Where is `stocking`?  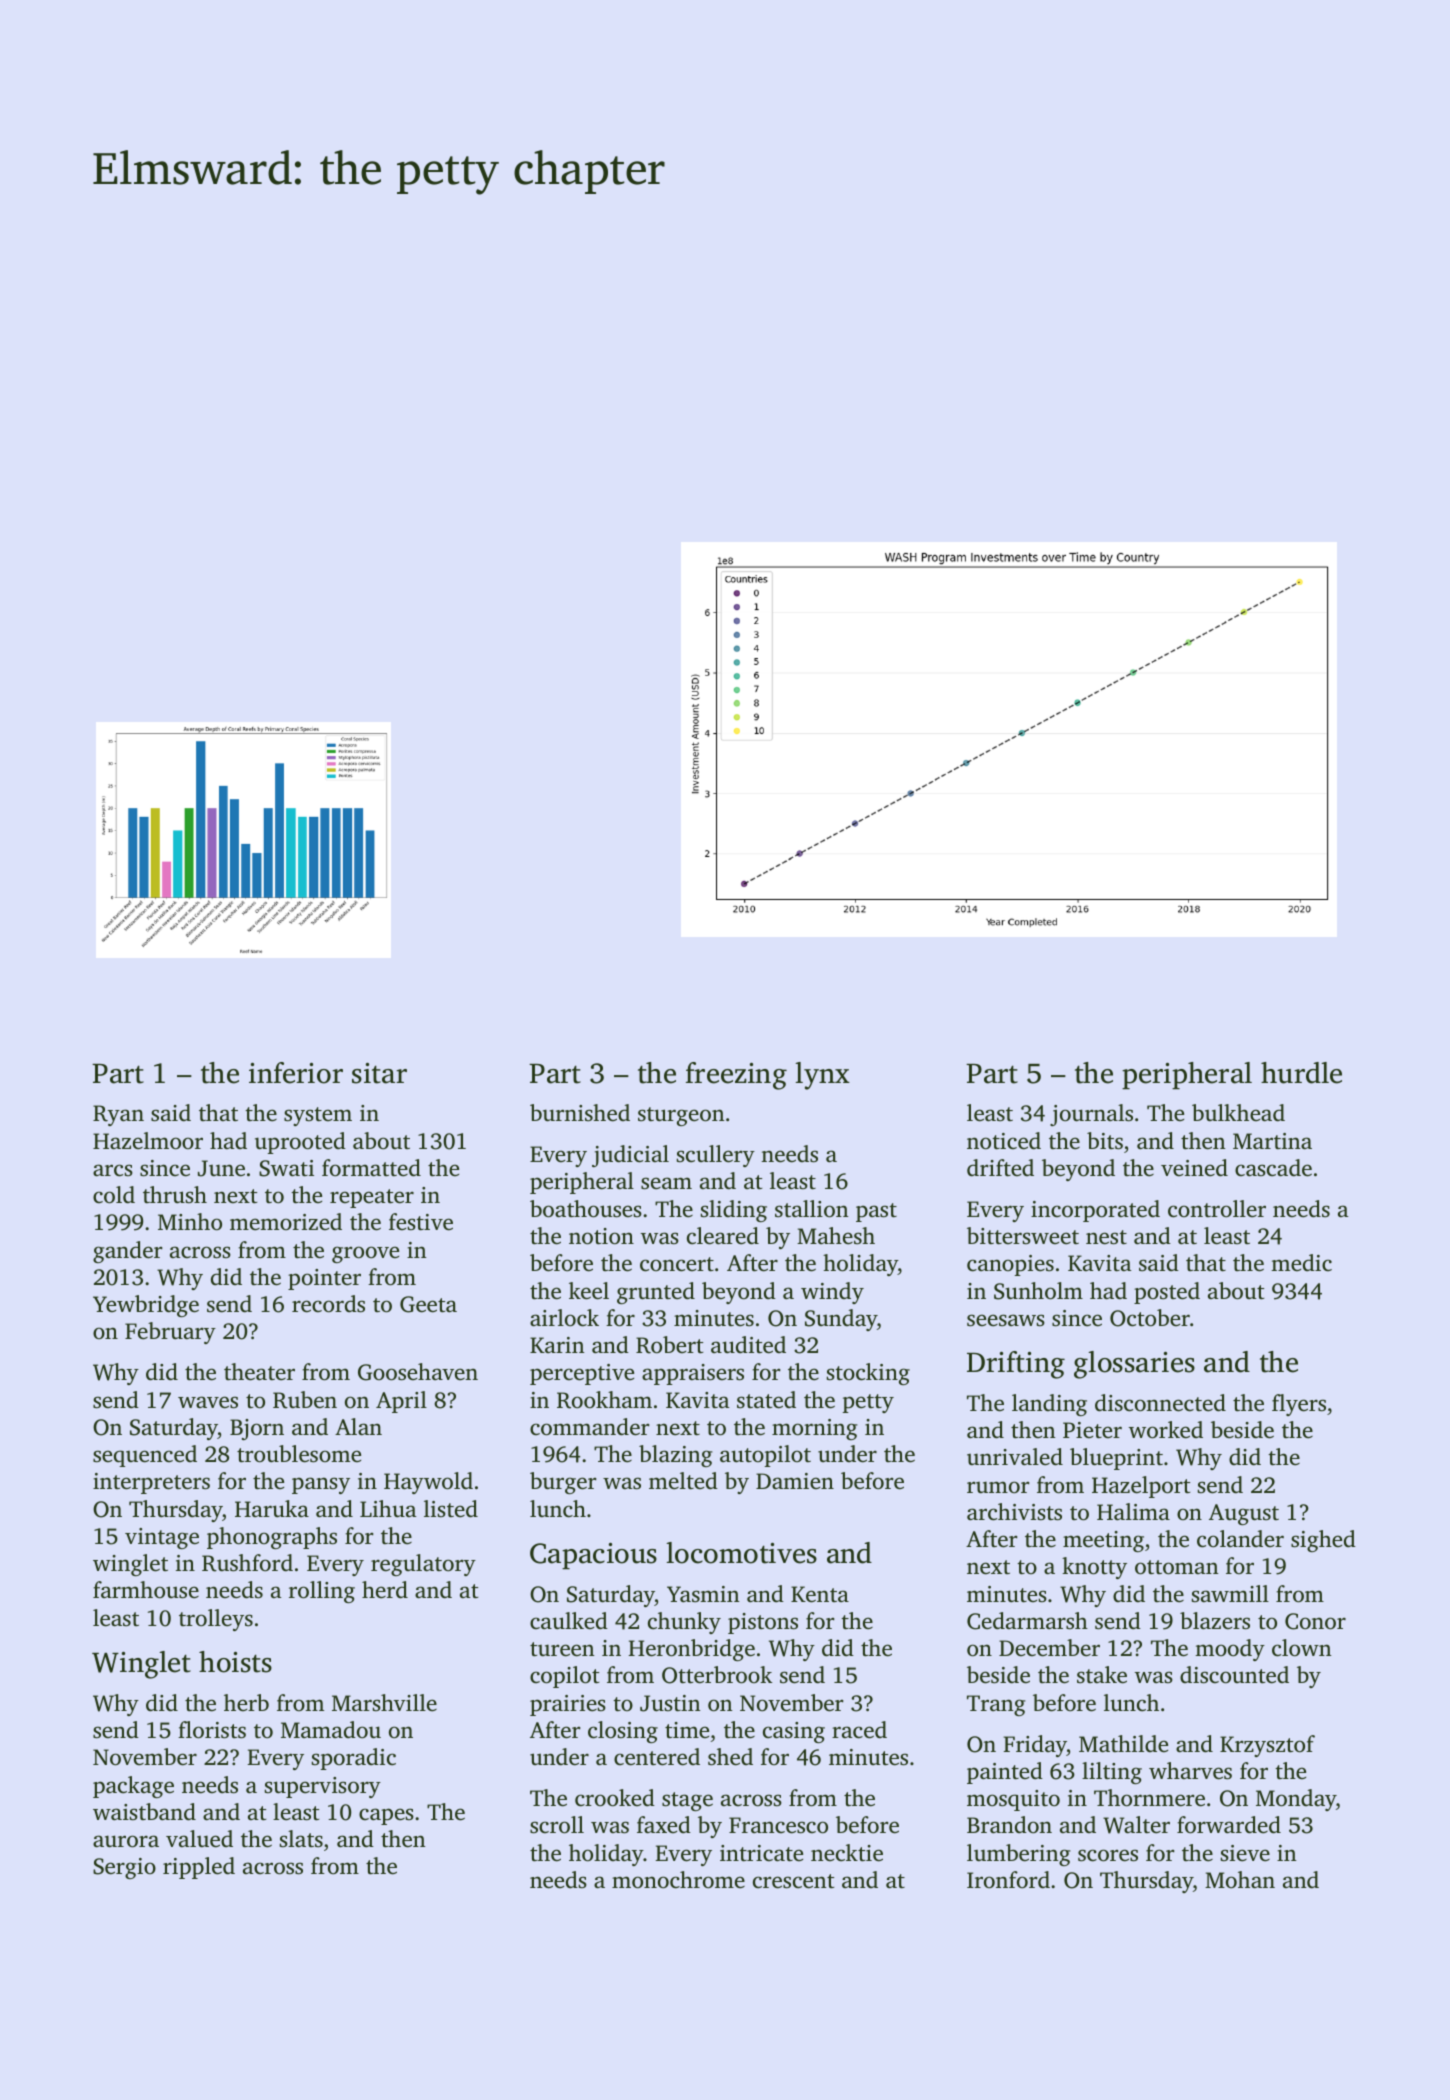
stocking is located at coordinates (868, 1374).
